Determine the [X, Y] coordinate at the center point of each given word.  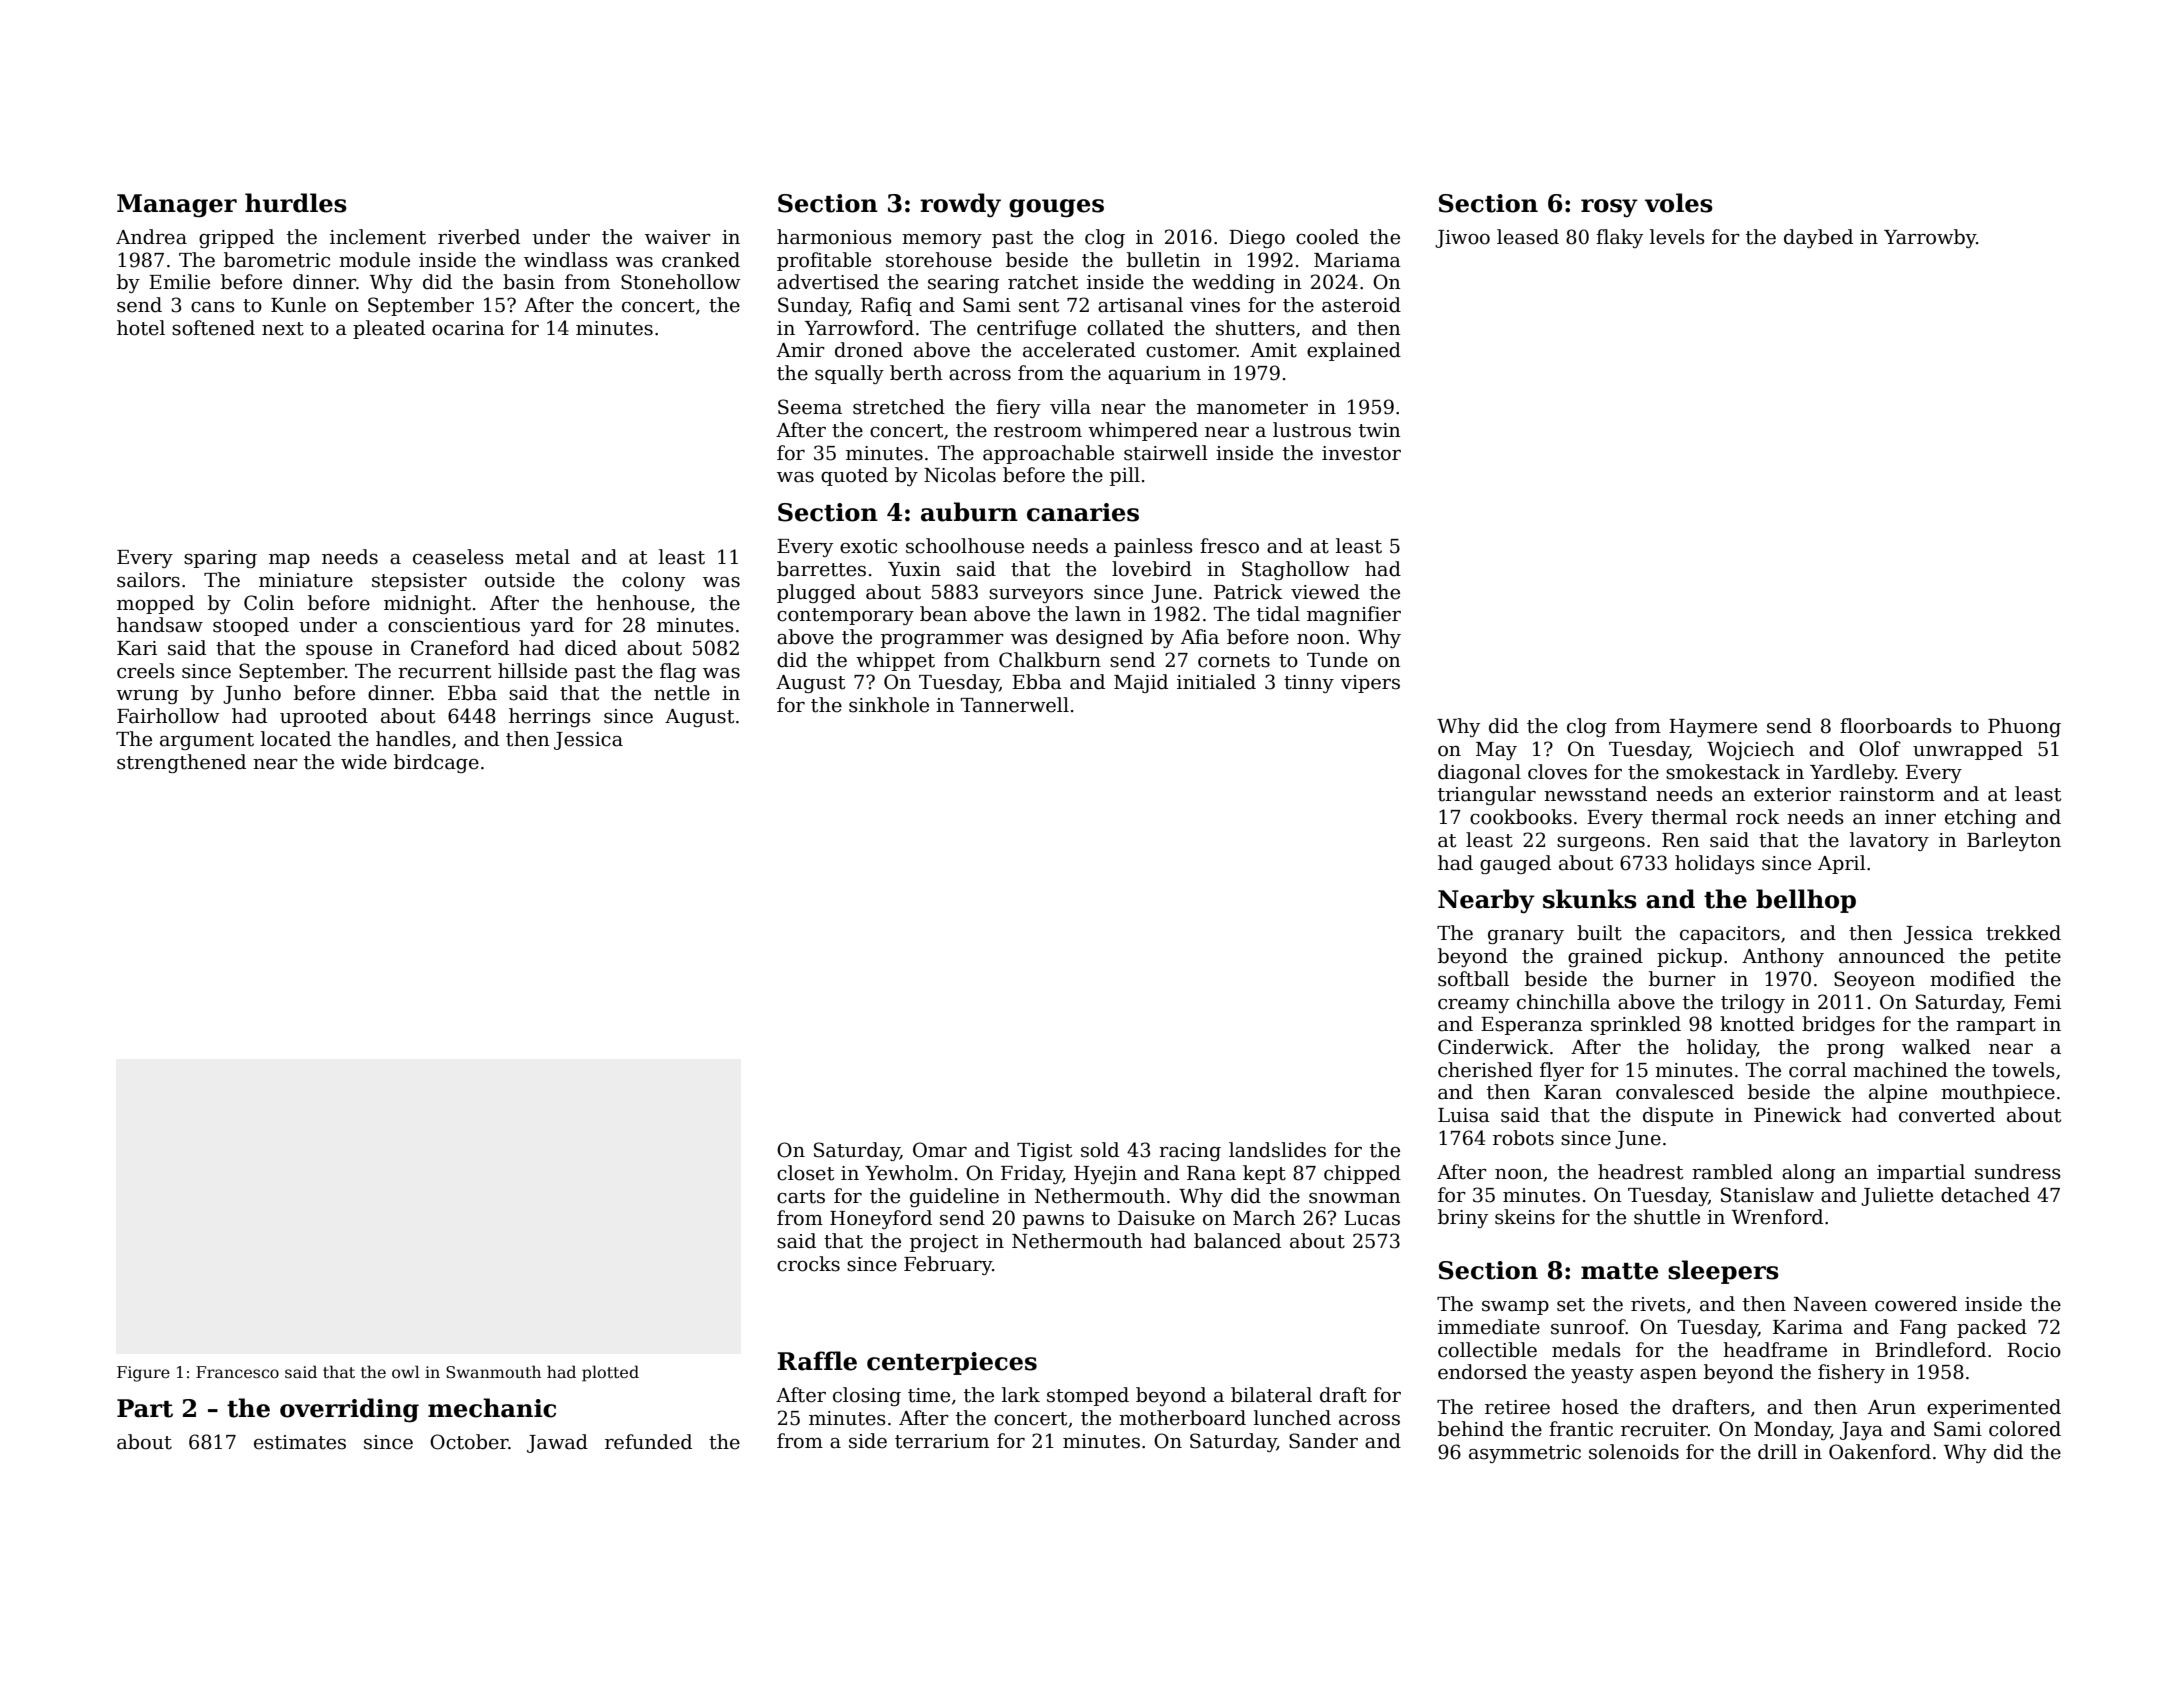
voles [1679, 203]
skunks [1590, 899]
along [1808, 1173]
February [948, 1265]
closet [805, 1173]
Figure [143, 1374]
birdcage [436, 763]
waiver [678, 237]
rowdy [960, 205]
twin [1380, 430]
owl [406, 1371]
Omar [940, 1150]
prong [1855, 1051]
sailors [148, 580]
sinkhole [889, 705]
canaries [1083, 512]
